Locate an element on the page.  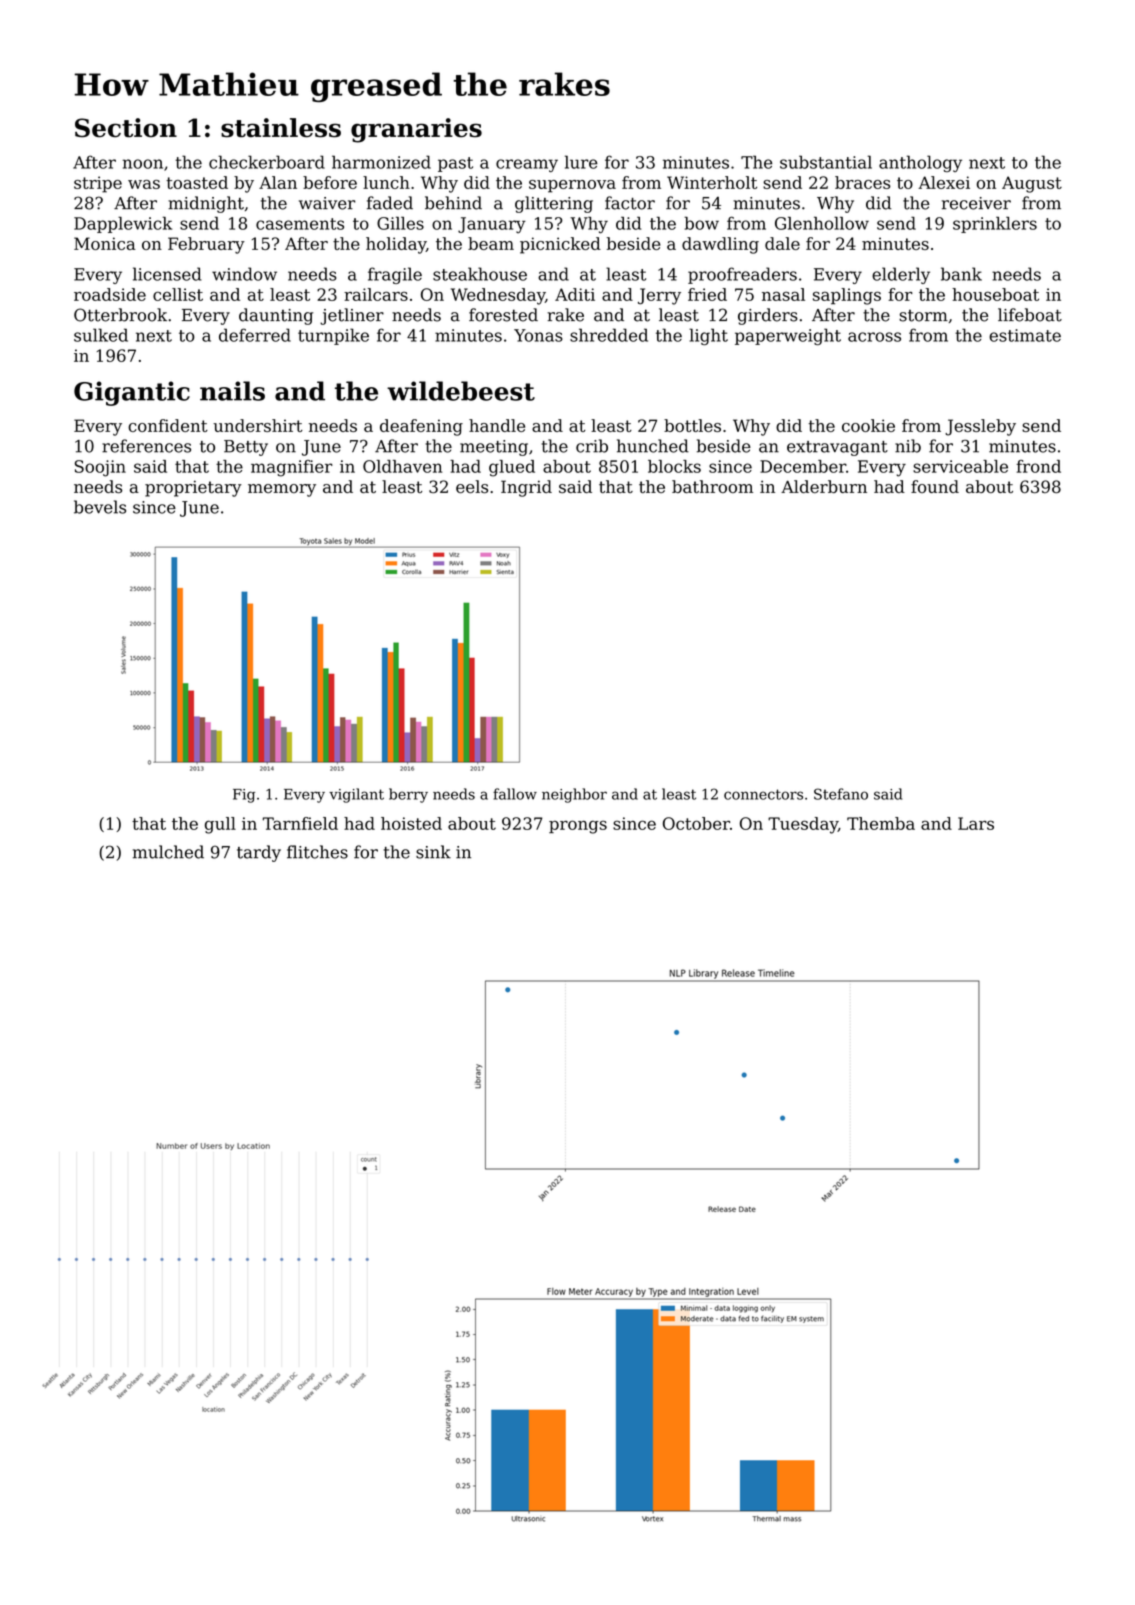
Soojin is located at coordinates (100, 468).
